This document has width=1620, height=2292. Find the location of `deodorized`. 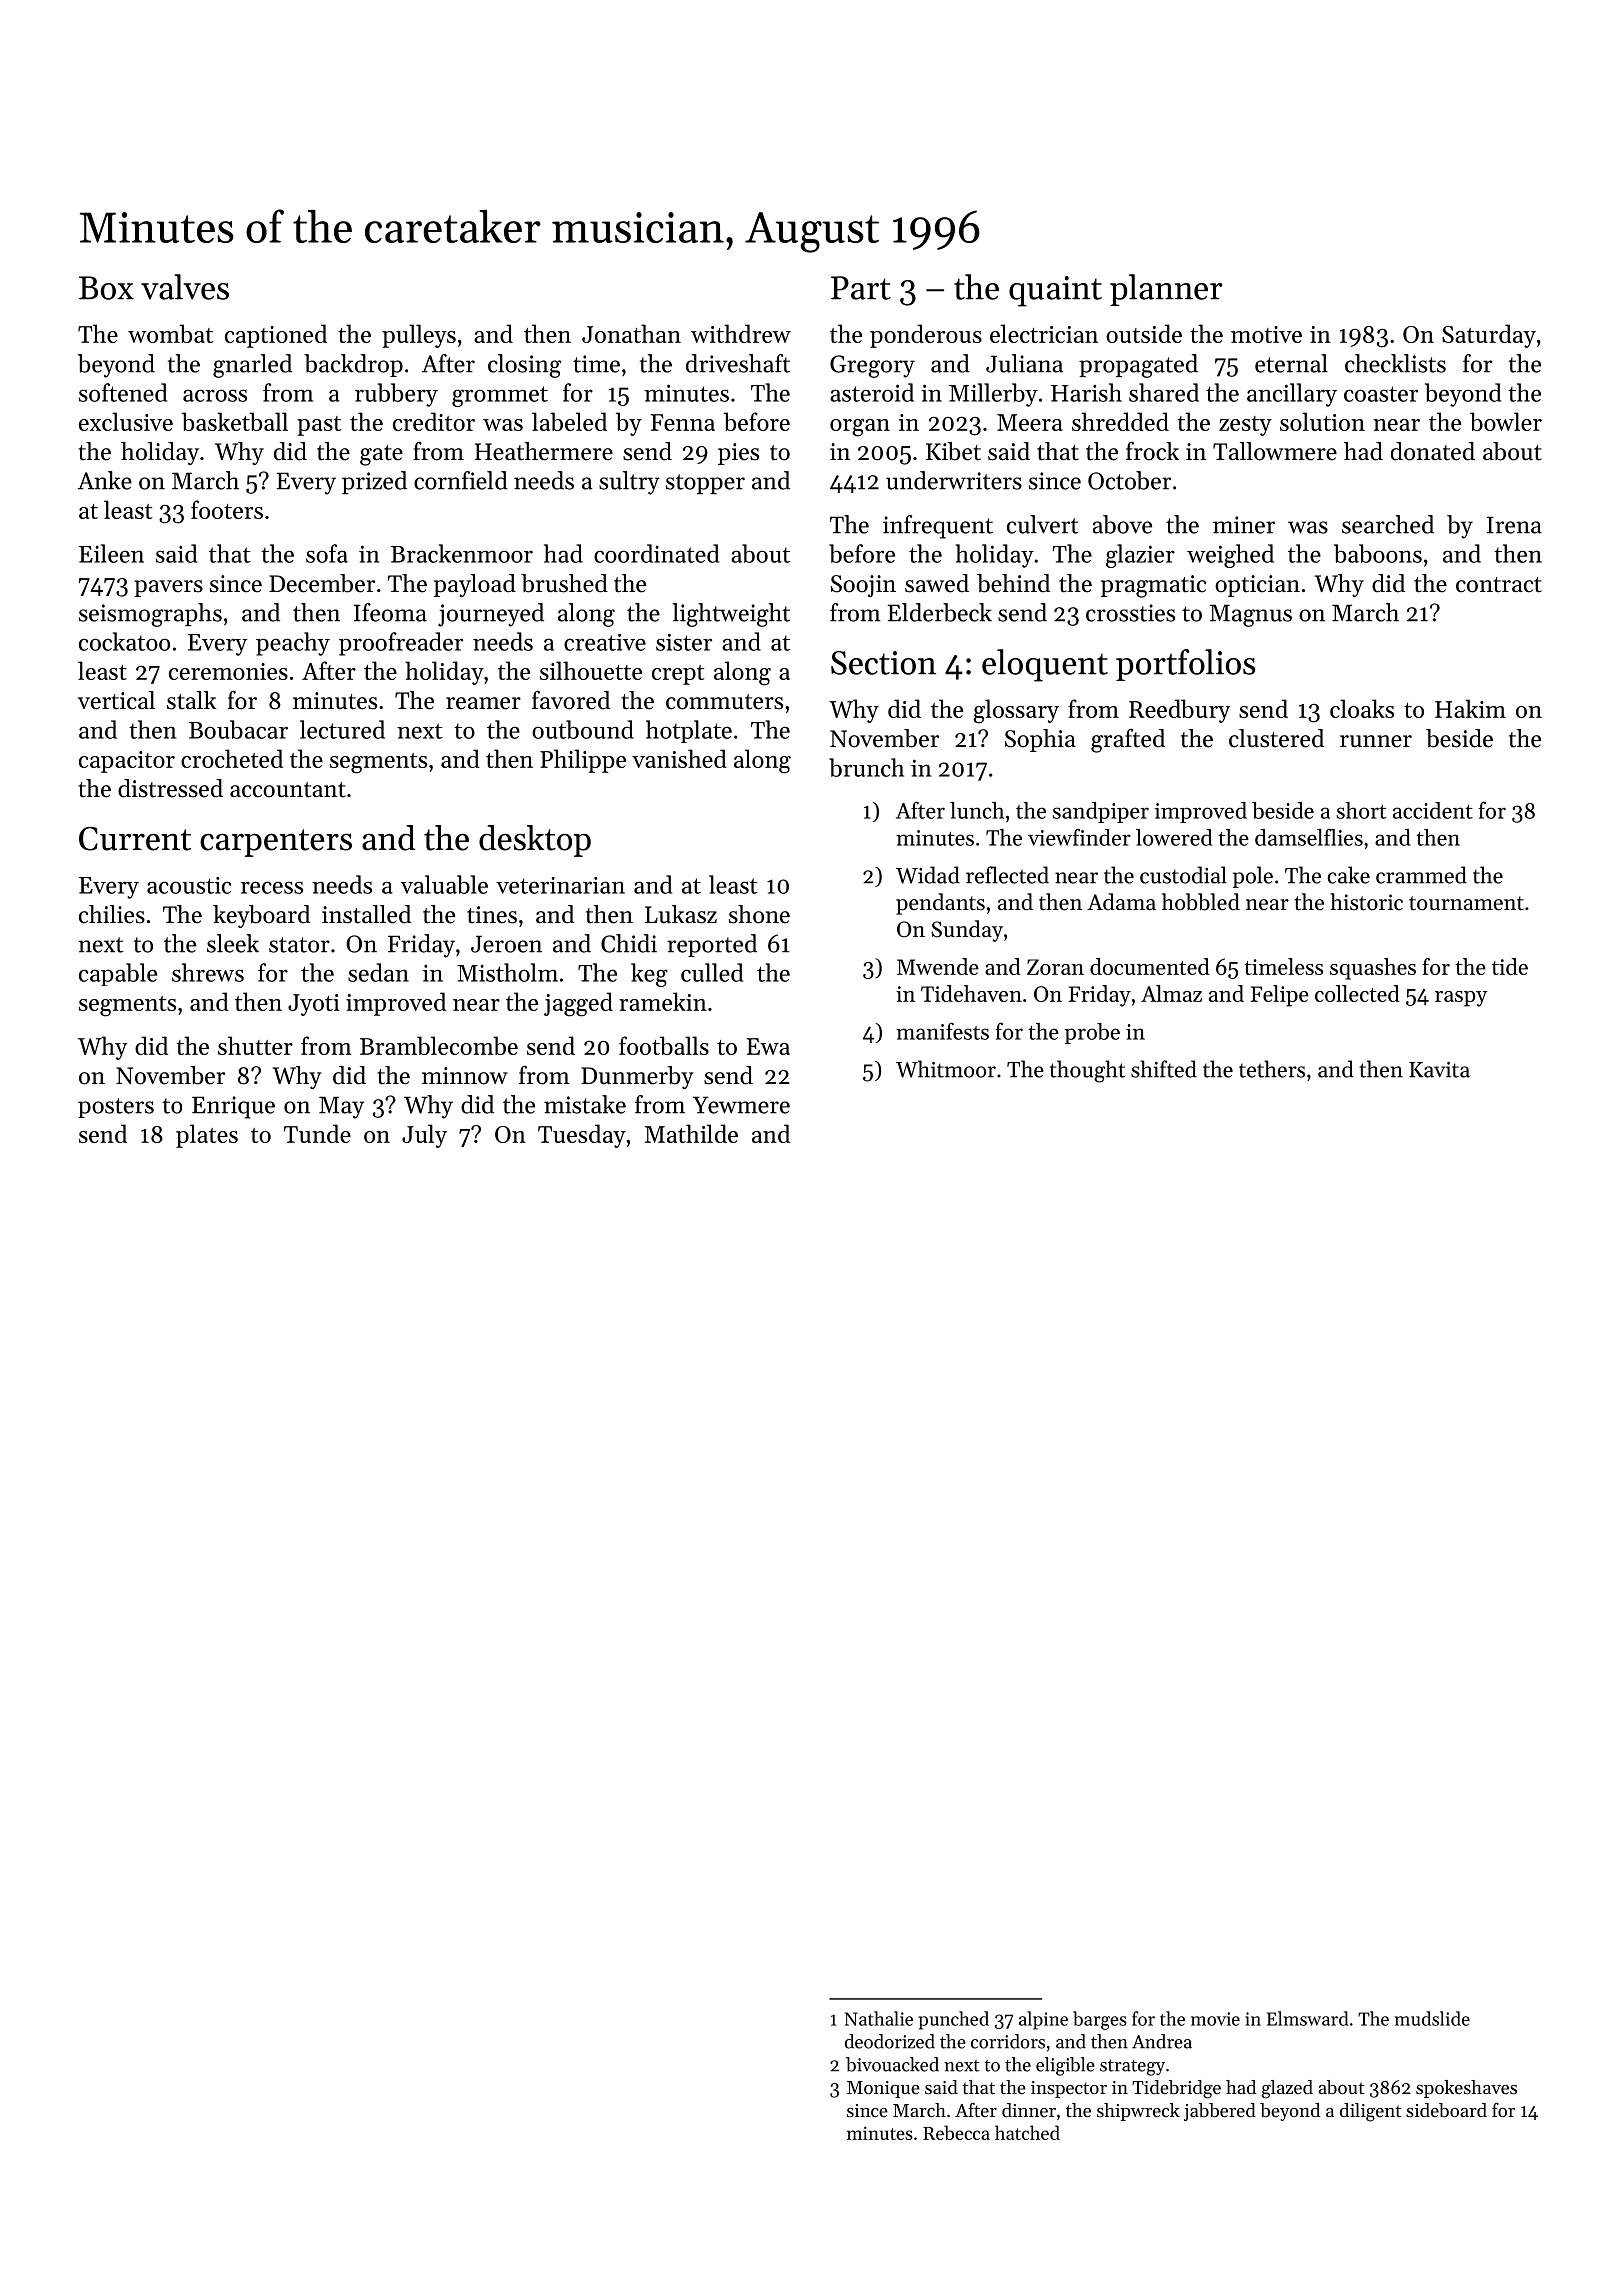

deodorized is located at coordinates (890, 2041).
